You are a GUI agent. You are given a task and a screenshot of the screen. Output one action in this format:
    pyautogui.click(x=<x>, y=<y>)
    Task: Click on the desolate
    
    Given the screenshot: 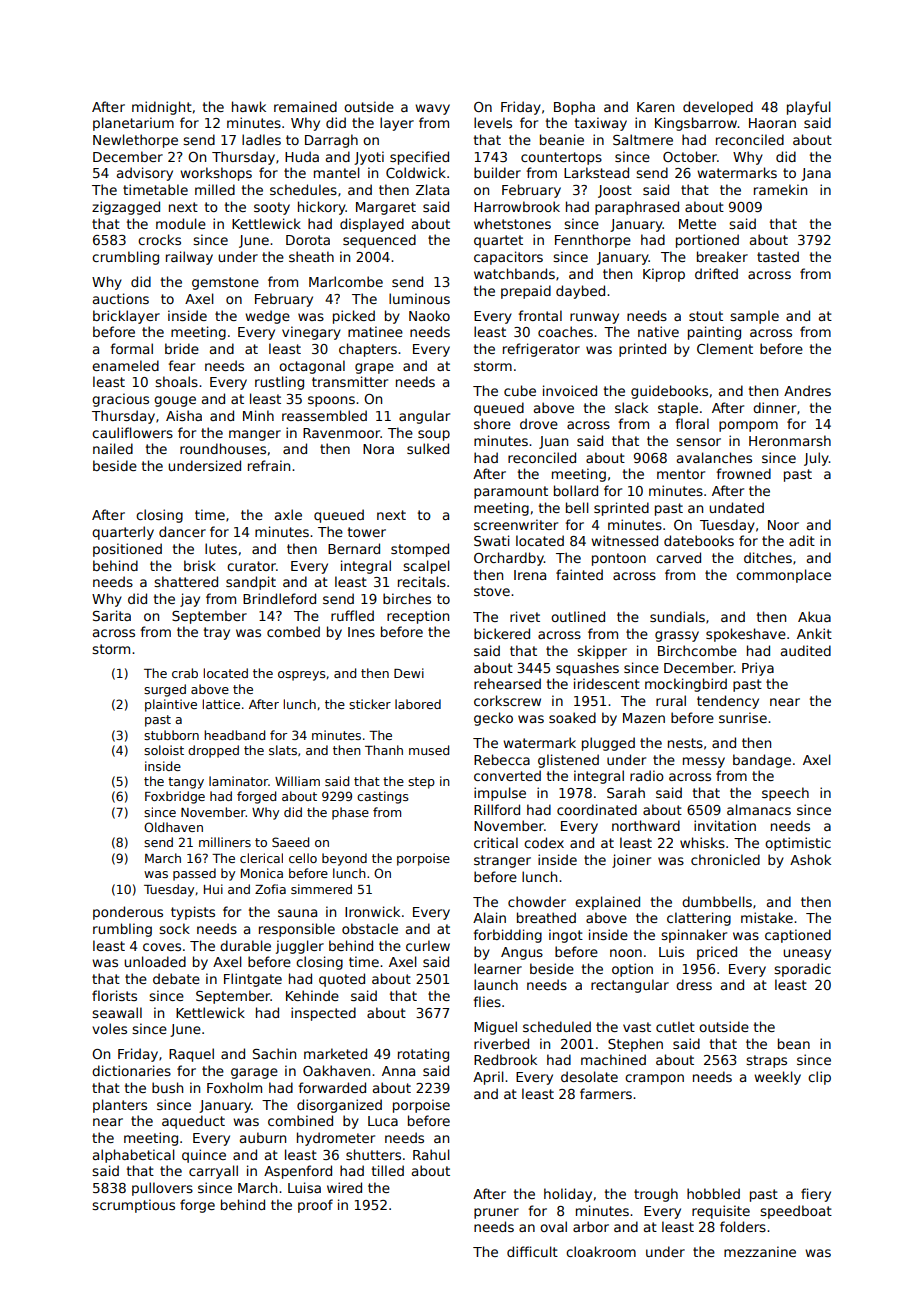 What is the action you would take?
    pyautogui.click(x=589, y=1076)
